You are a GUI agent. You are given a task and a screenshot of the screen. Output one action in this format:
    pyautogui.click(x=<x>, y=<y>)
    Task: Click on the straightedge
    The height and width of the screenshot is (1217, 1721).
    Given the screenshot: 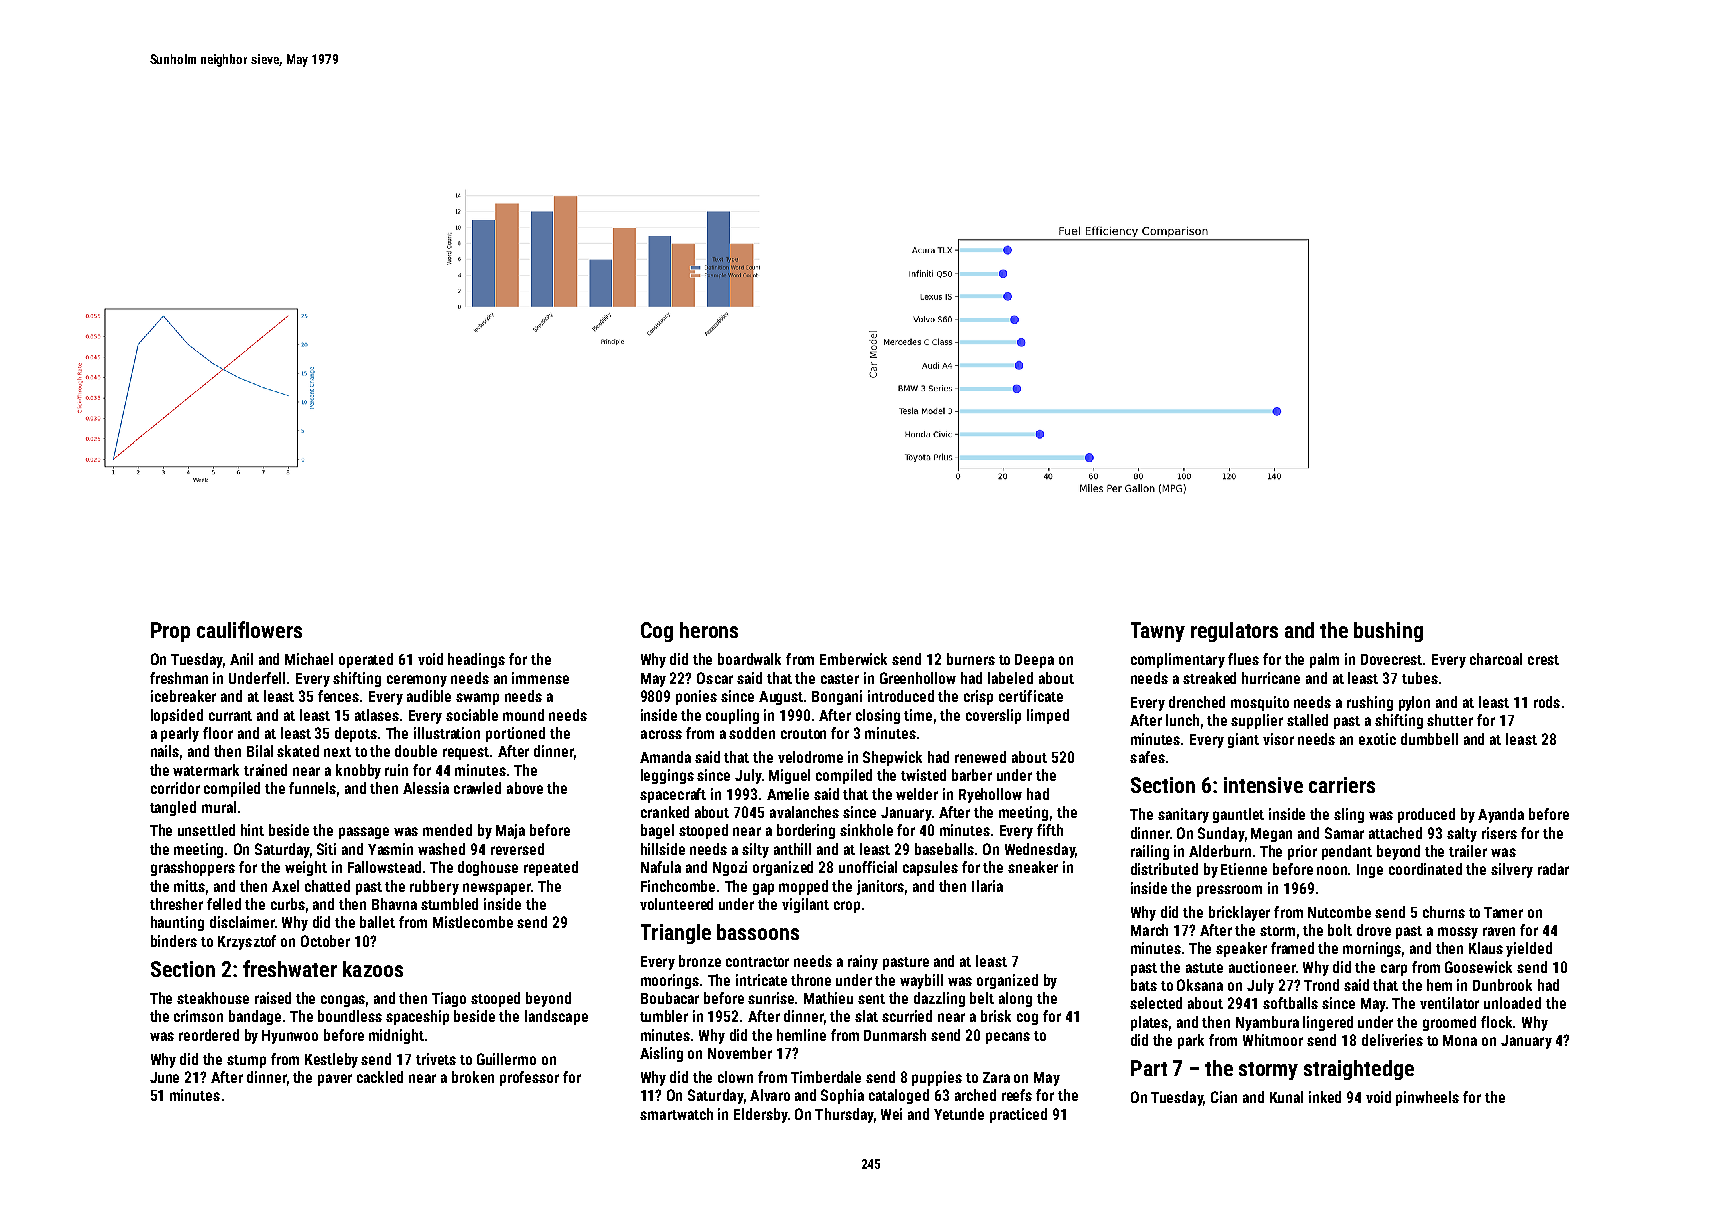 What is the action you would take?
    pyautogui.click(x=1359, y=1070)
